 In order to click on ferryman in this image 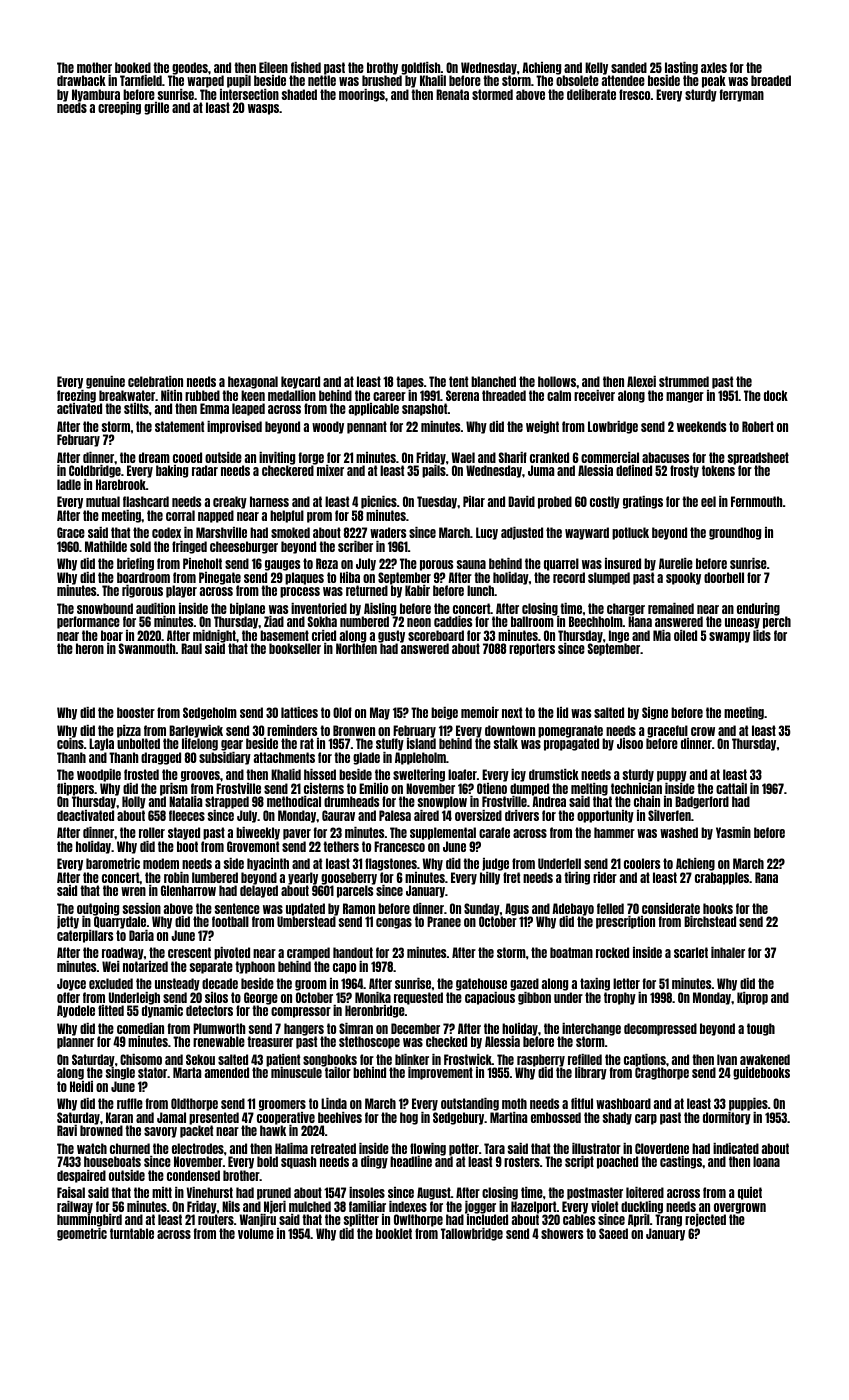, I will do `click(741, 95)`.
